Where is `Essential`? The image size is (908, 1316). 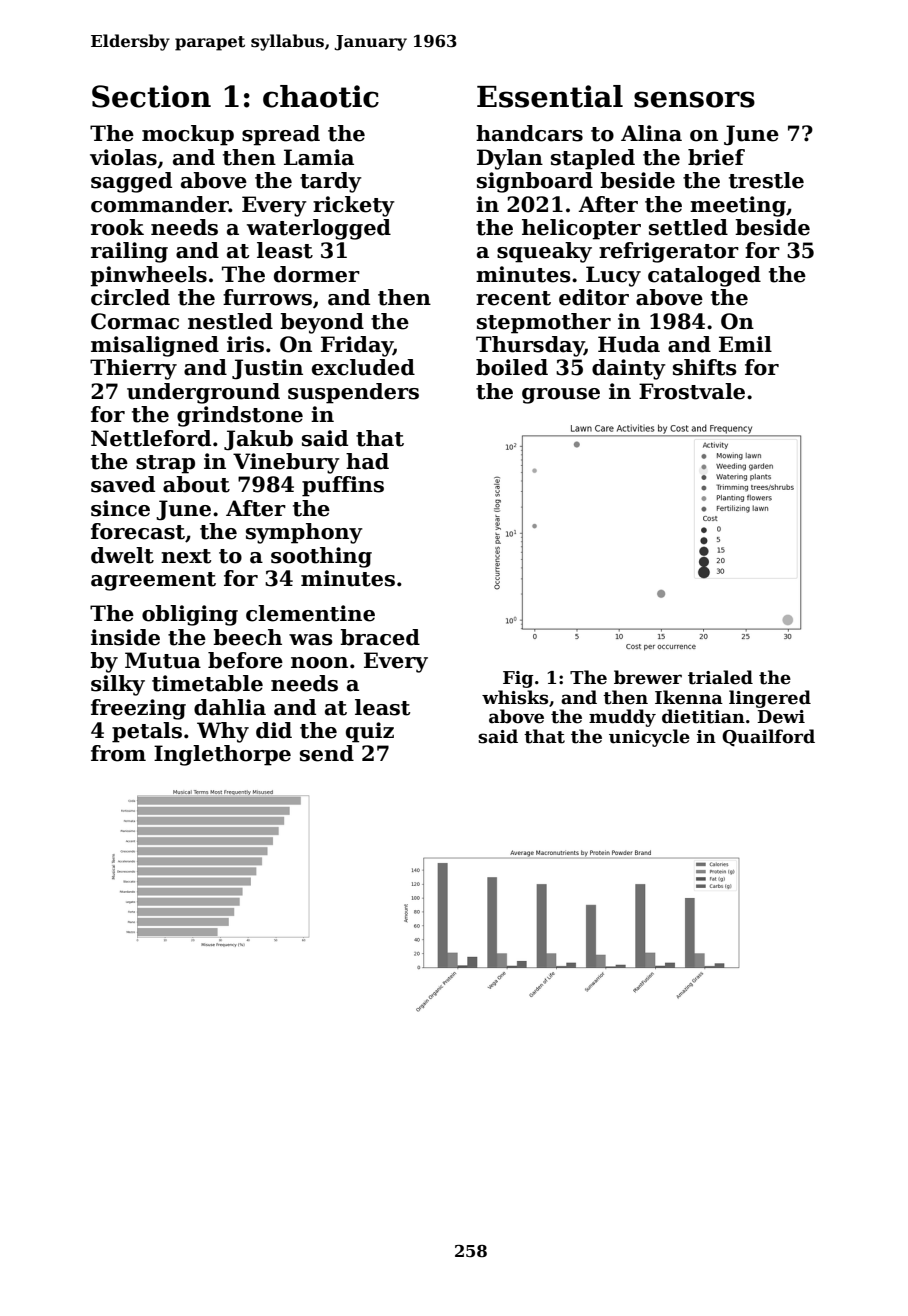 Essential is located at coordinates (550, 96).
